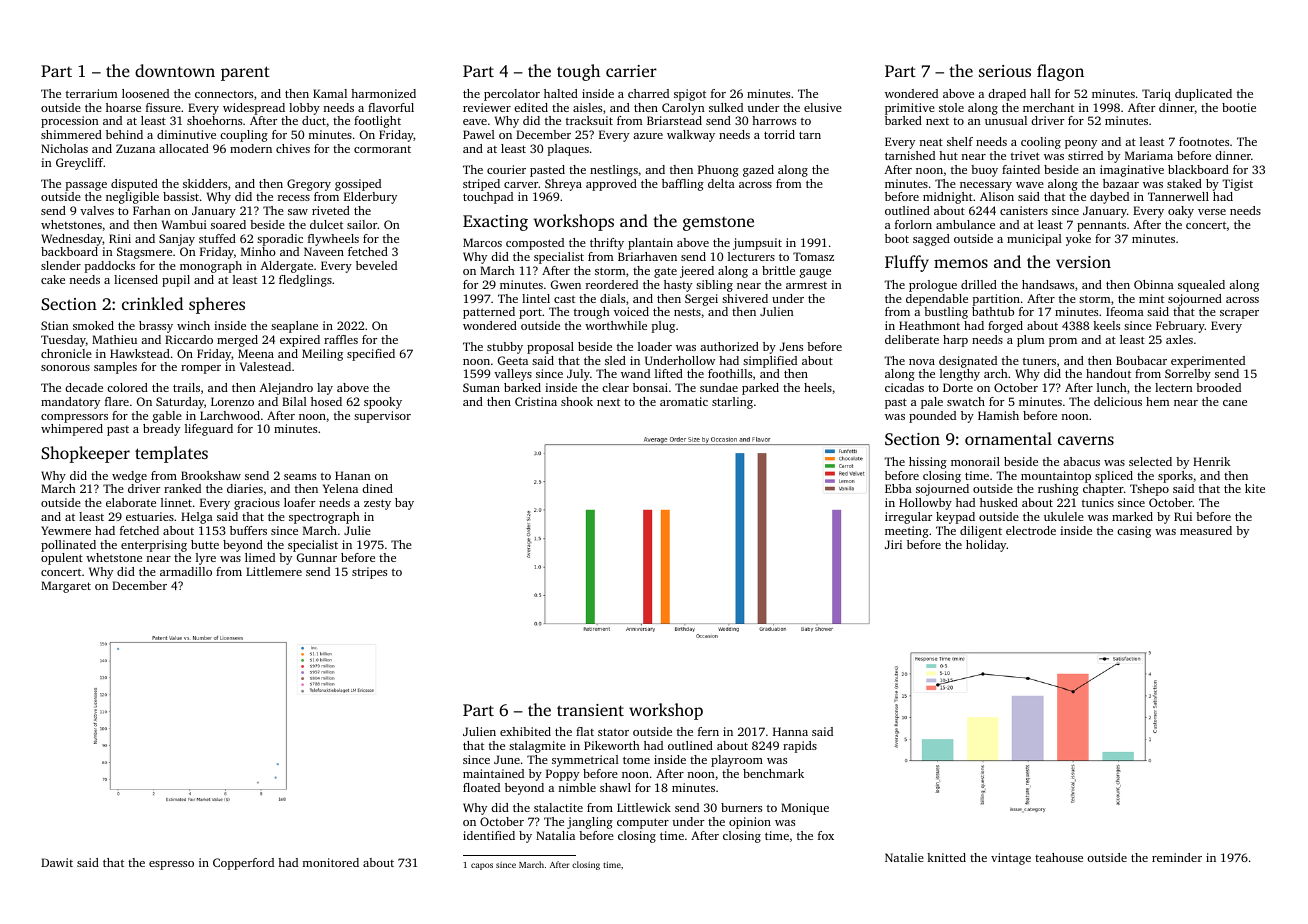  Describe the element at coordinates (631, 71) in the screenshot. I see `carrier` at that location.
